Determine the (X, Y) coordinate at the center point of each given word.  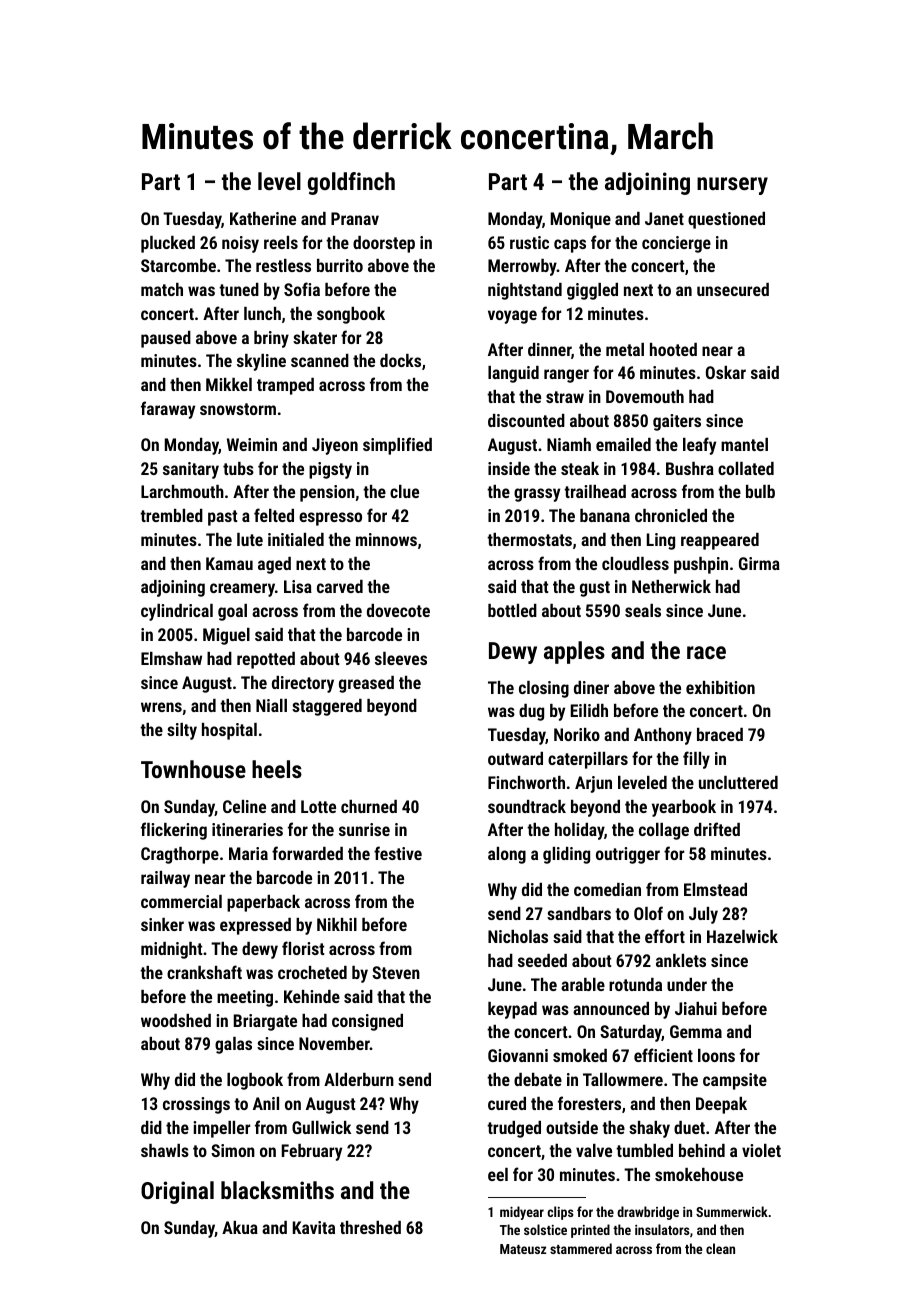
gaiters (677, 422)
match (162, 289)
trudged (514, 1129)
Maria (248, 853)
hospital (229, 731)
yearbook (684, 808)
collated (746, 468)
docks (400, 360)
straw (565, 397)
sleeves (401, 658)
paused (166, 339)
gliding (566, 855)
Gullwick (321, 1127)
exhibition (720, 687)
